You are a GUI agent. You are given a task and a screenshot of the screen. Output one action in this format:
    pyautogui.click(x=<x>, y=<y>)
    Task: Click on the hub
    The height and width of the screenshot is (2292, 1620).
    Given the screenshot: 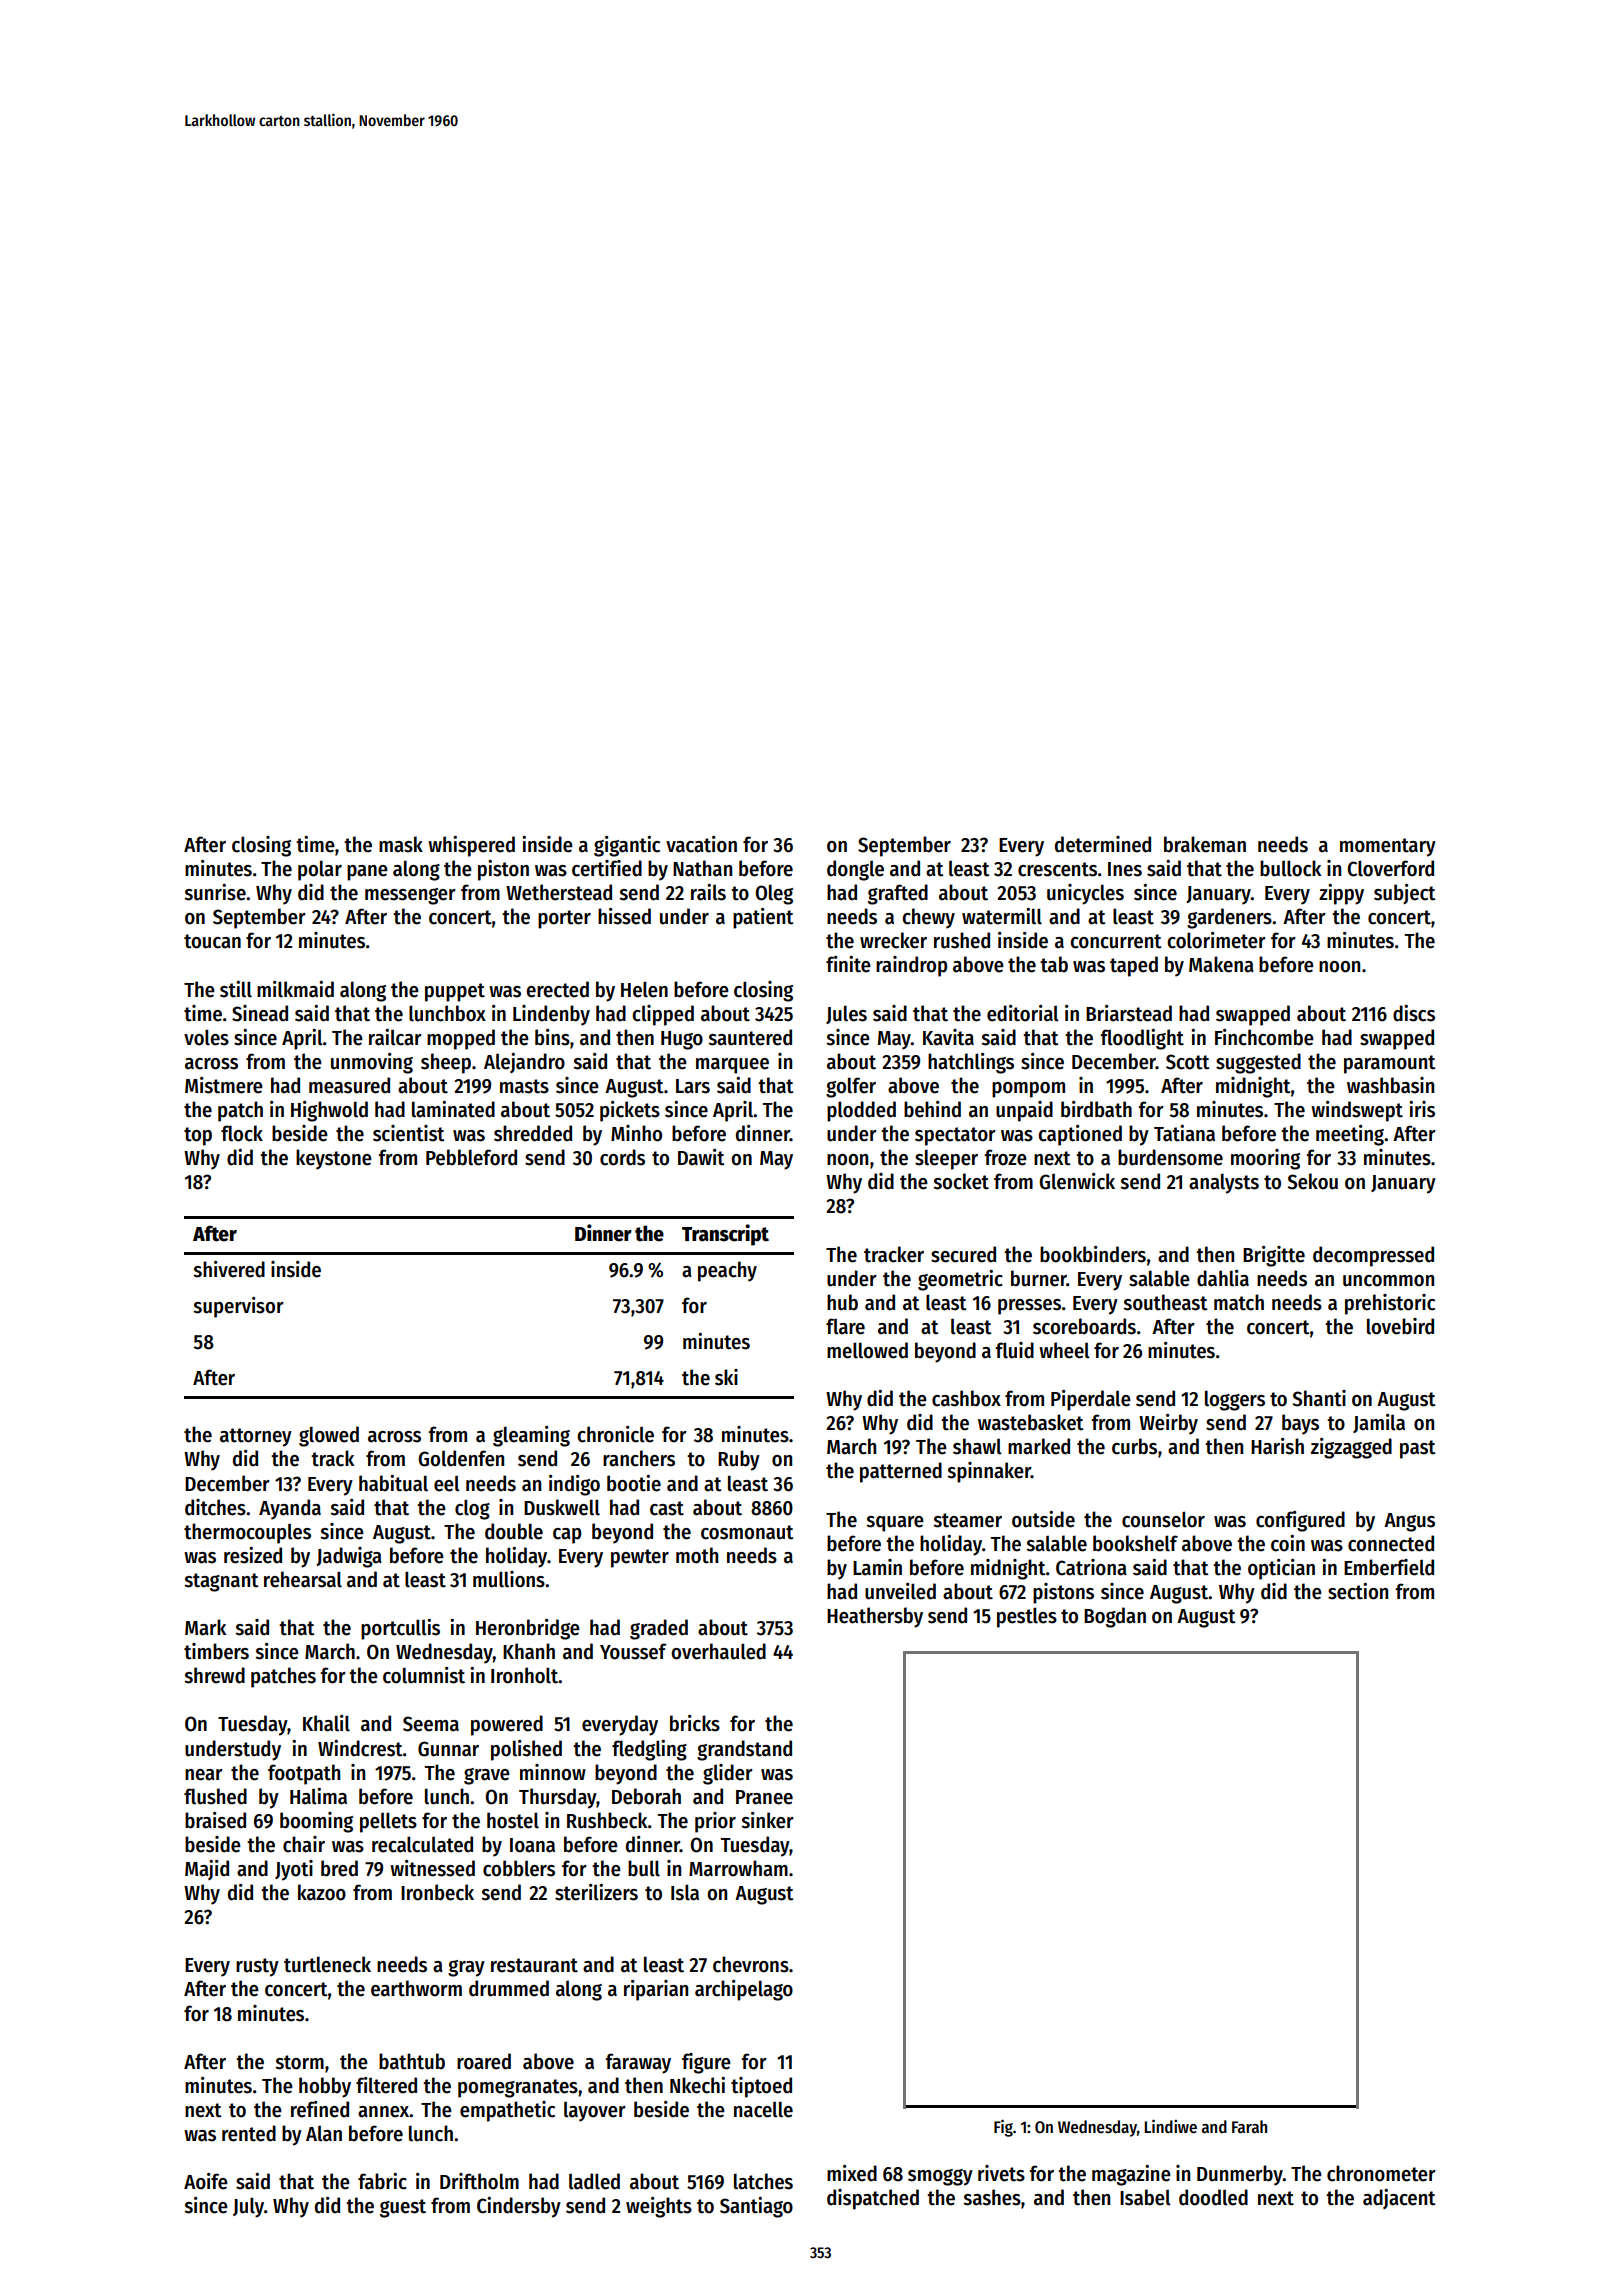 What is the action you would take?
    pyautogui.click(x=842, y=1302)
